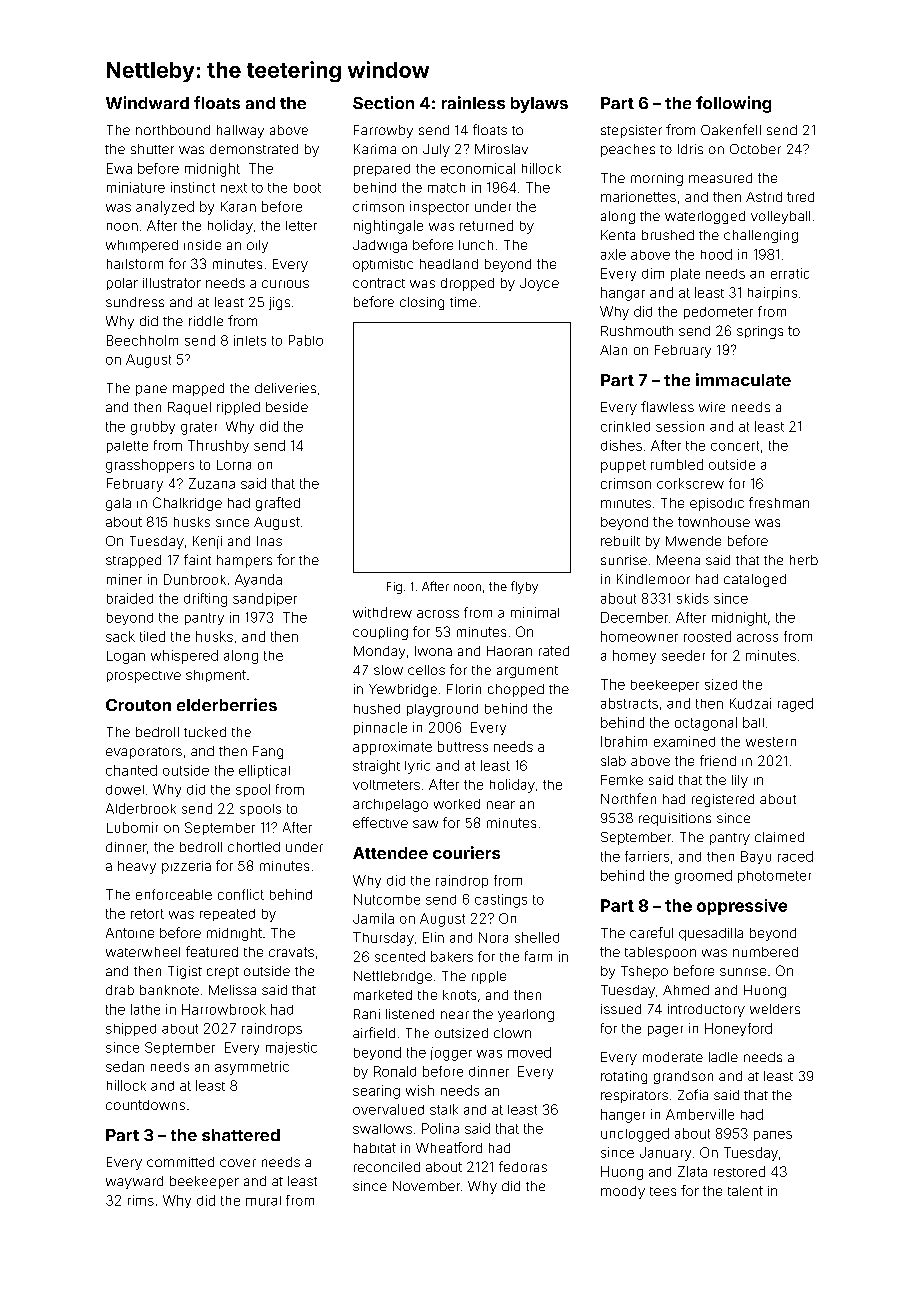  Describe the element at coordinates (422, 303) in the screenshot. I see `closing` at that location.
